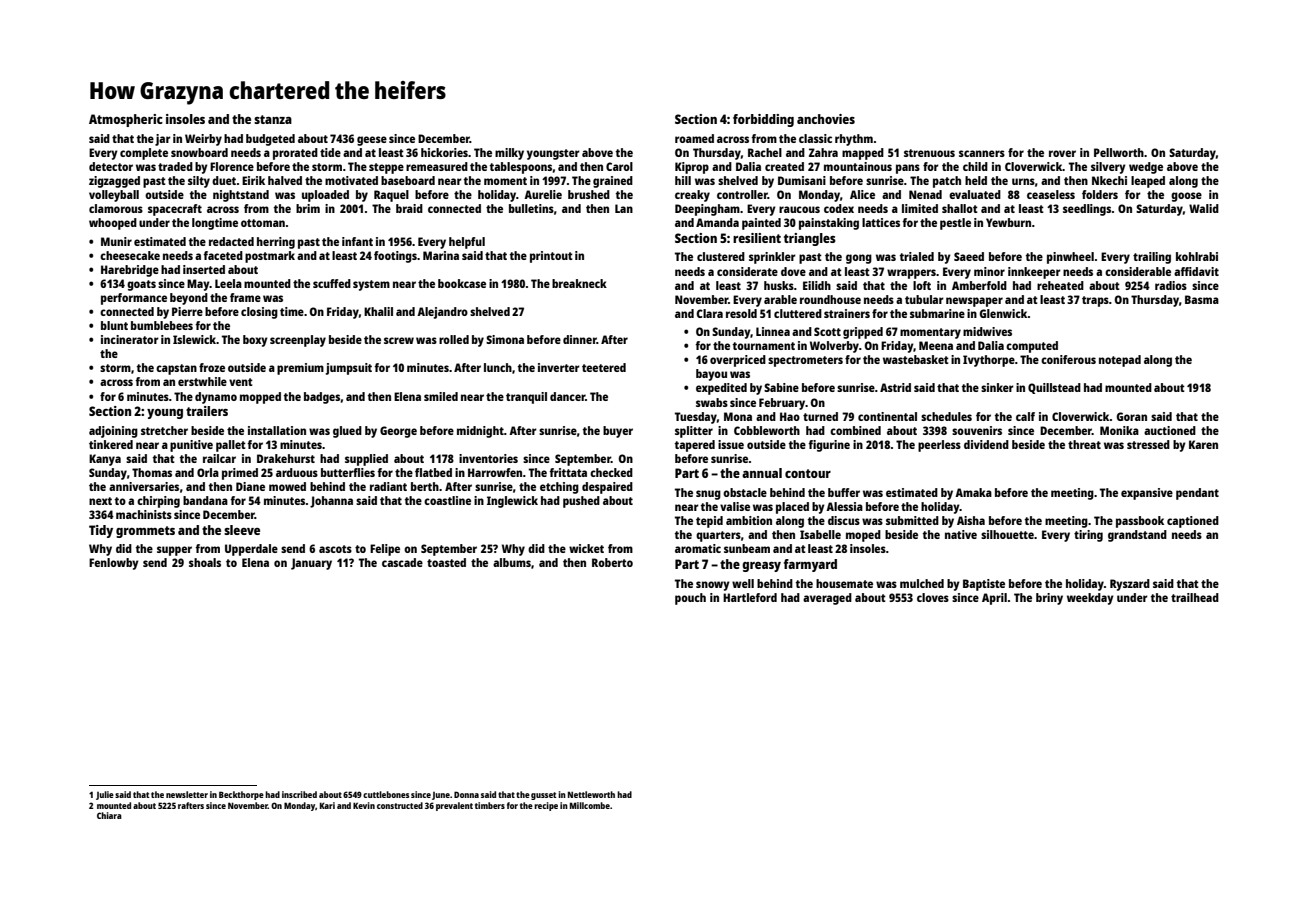  What do you see at coordinates (100, 501) in the screenshot?
I see `next` at bounding box center [100, 501].
